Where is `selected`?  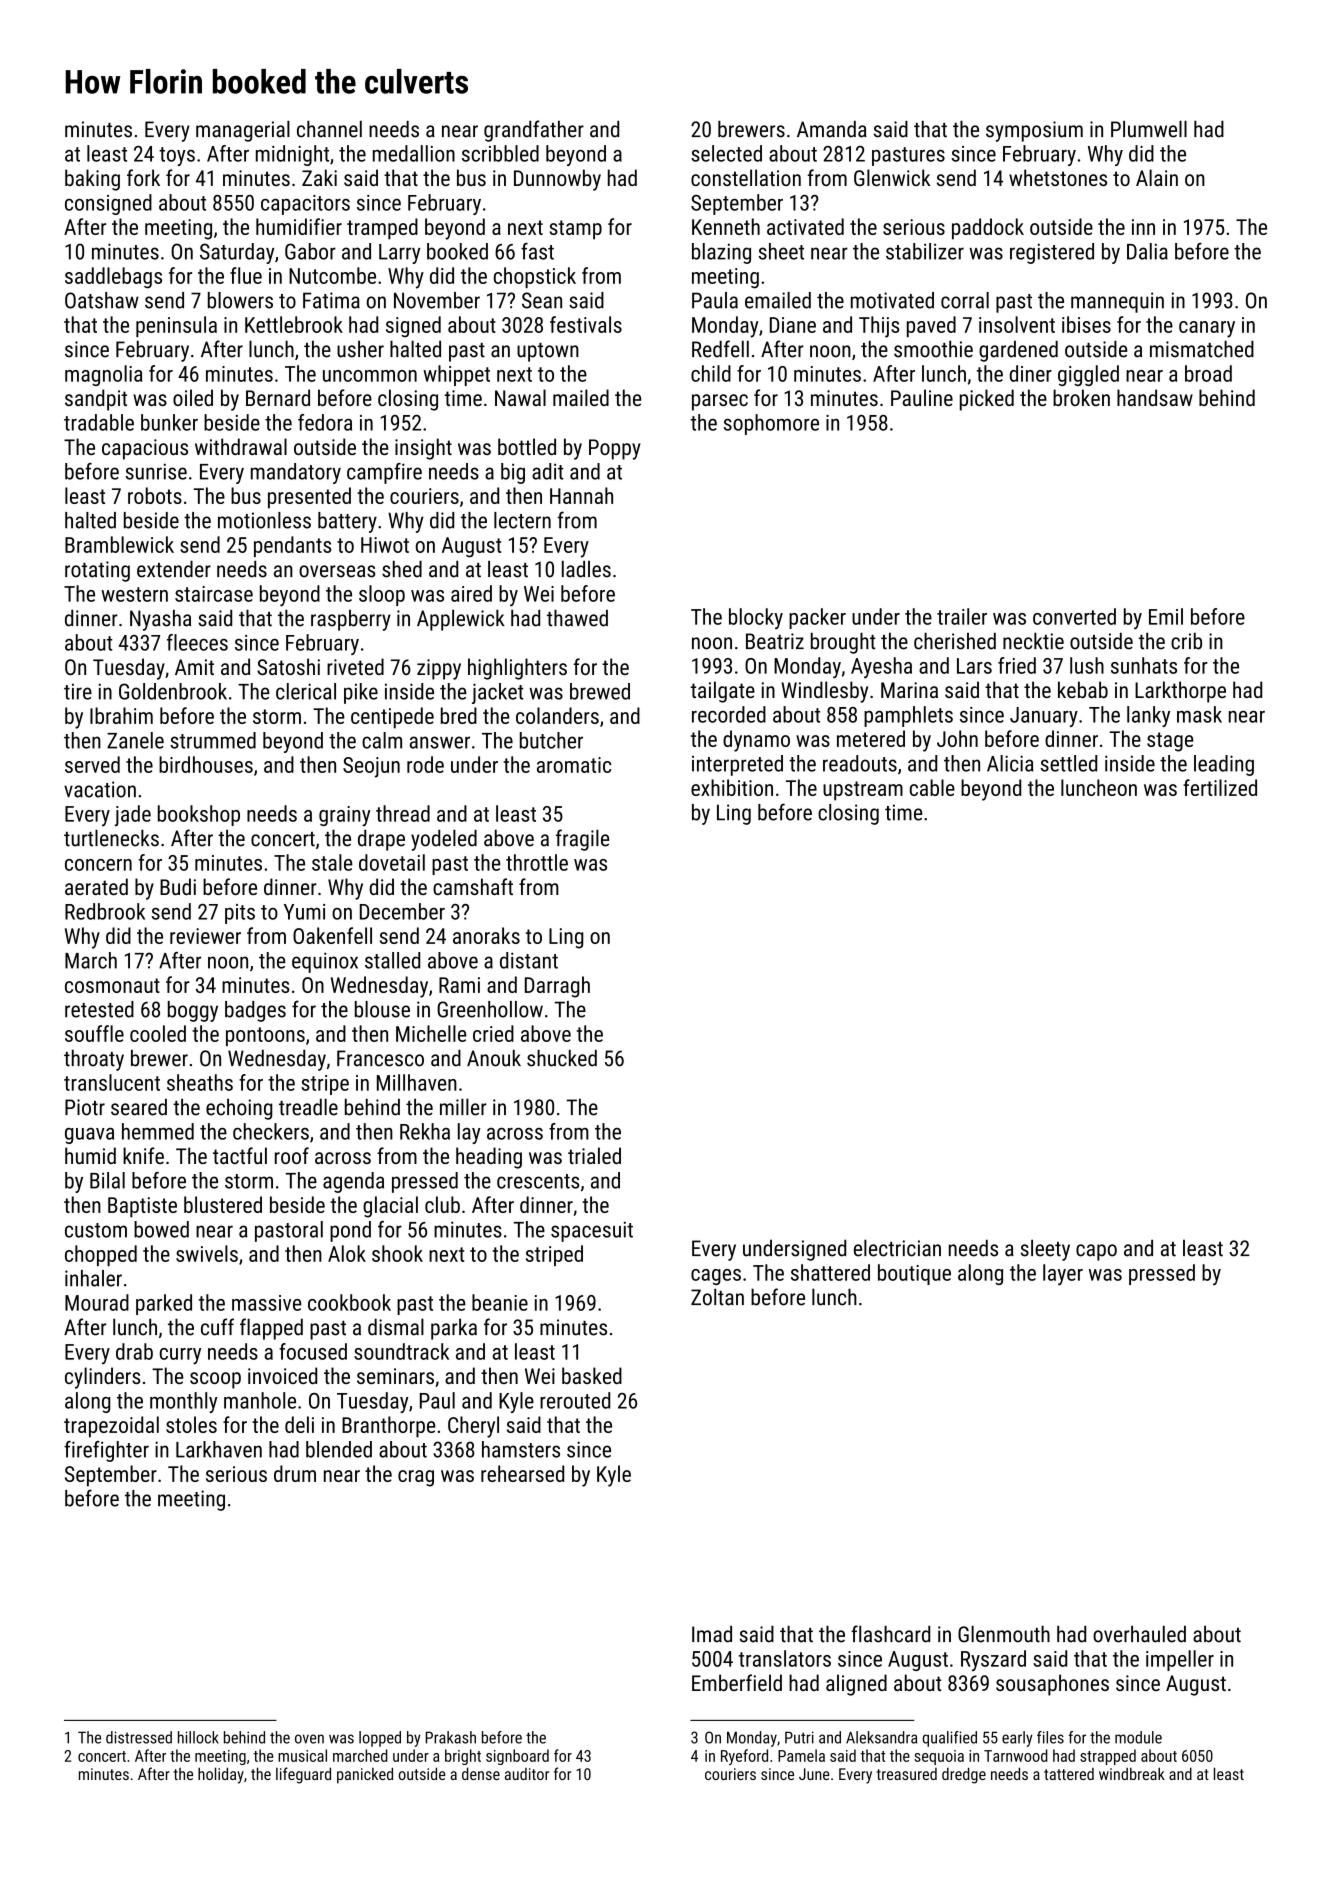
selected is located at coordinates (726, 153).
